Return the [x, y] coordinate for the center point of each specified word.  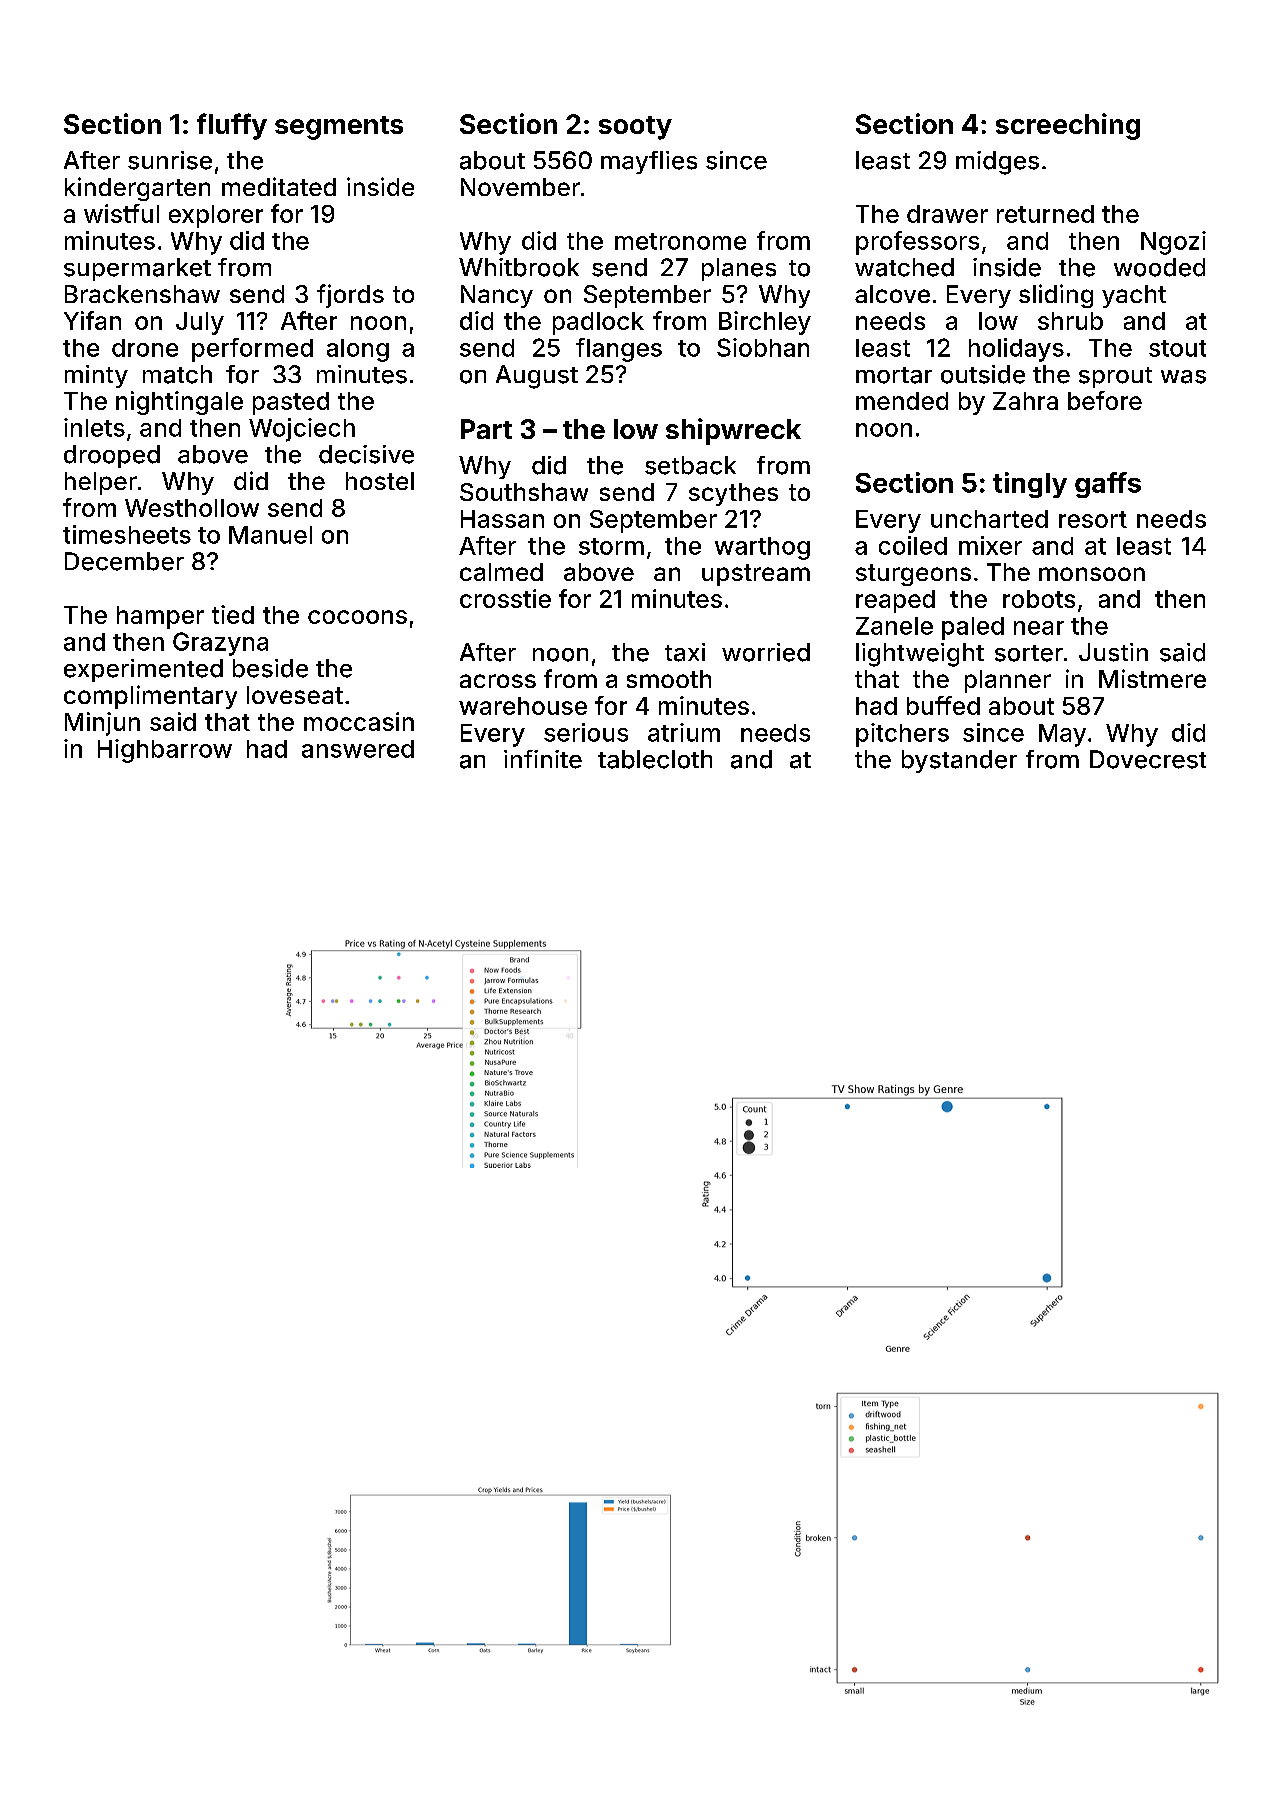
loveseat [295, 695]
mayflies [649, 162]
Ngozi [1173, 243]
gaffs [1108, 485]
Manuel [270, 535]
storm [611, 546]
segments [339, 128]
